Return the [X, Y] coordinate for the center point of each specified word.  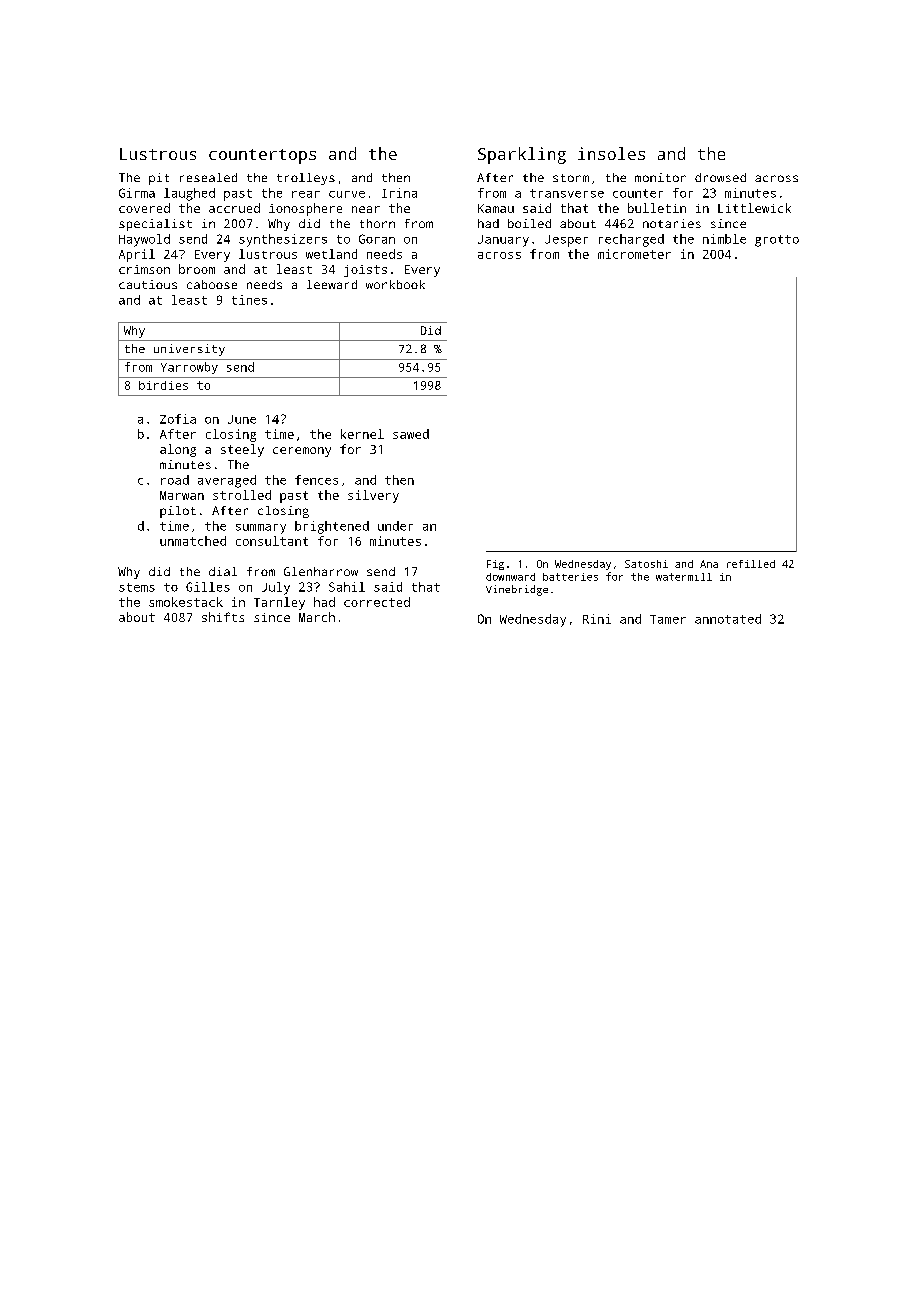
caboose [212, 284]
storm [571, 178]
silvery [373, 496]
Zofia [178, 419]
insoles [611, 153]
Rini [597, 619]
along [178, 450]
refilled [751, 564]
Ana [709, 564]
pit [159, 179]
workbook [395, 284]
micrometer [634, 254]
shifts [223, 617]
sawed [411, 434]
